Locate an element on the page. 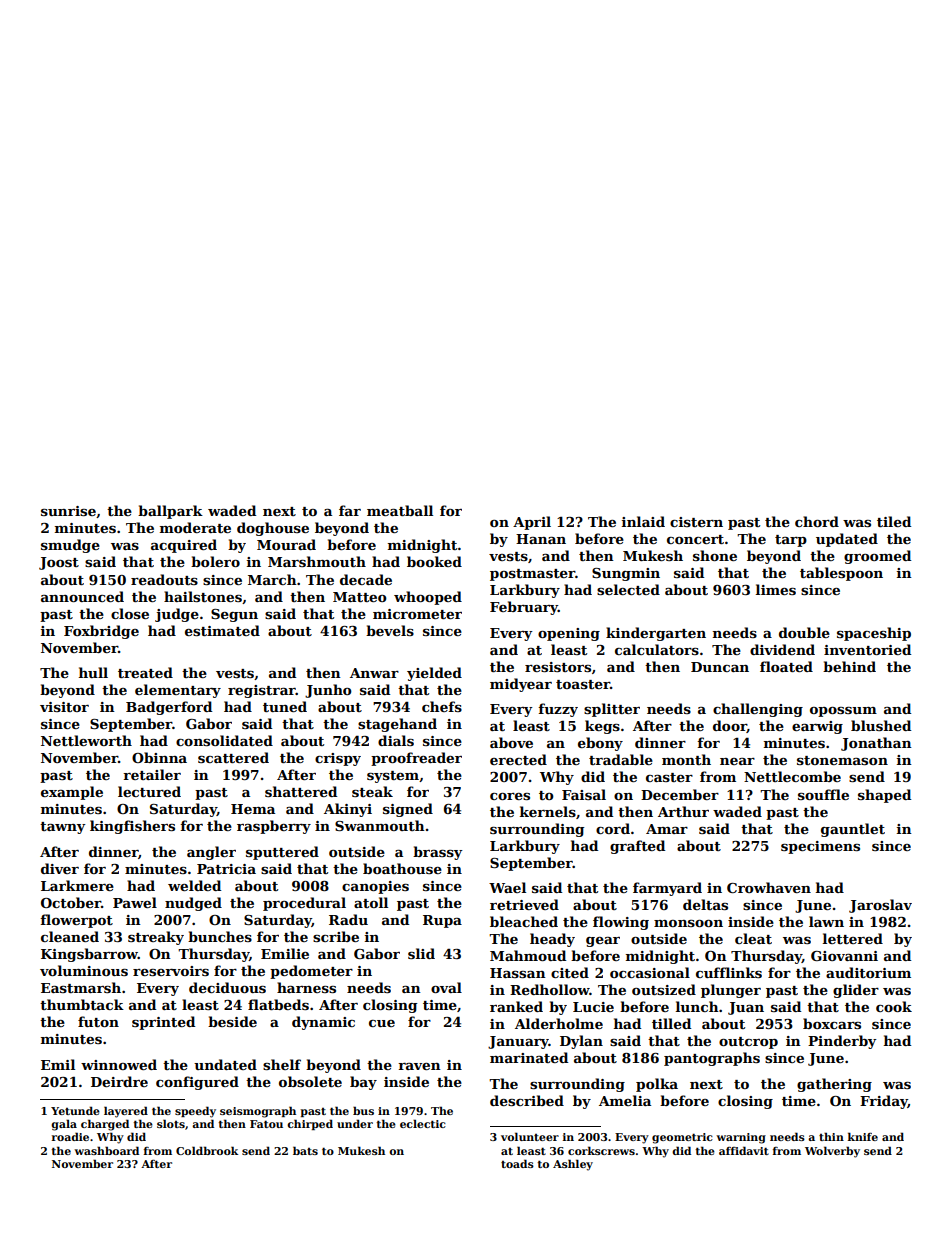 The image size is (952, 1233). earwig is located at coordinates (817, 727).
